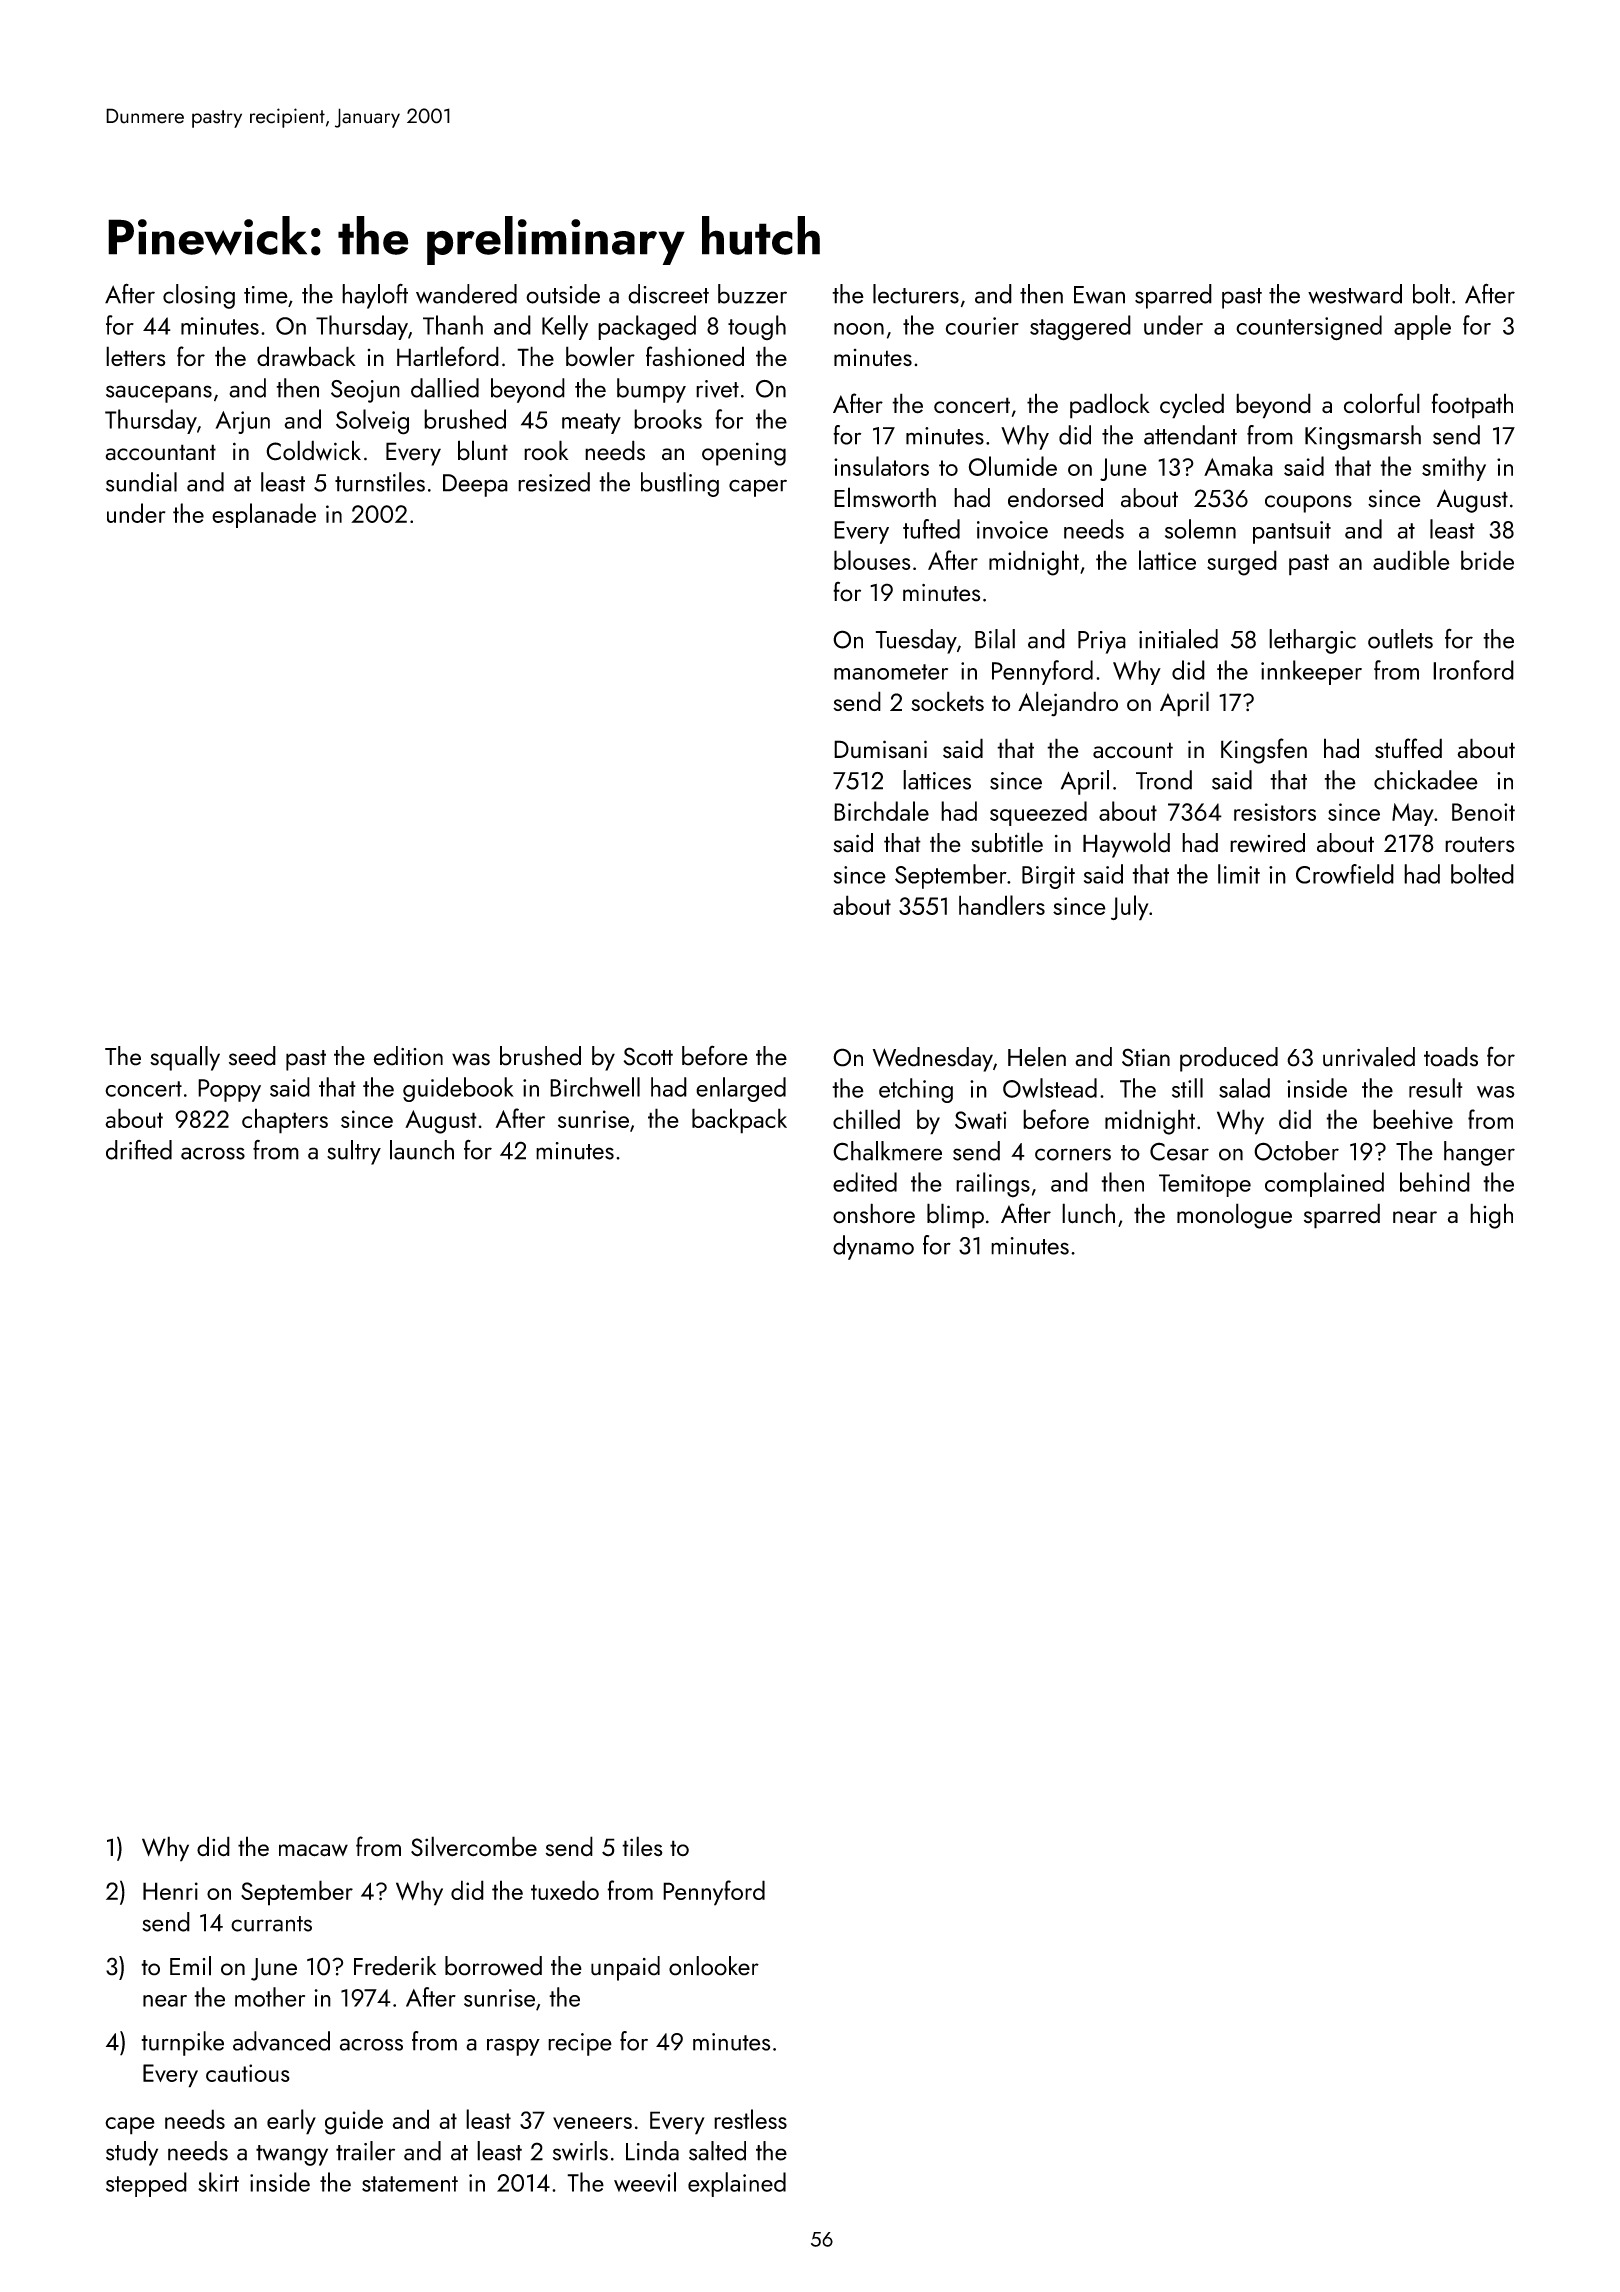 This image has height=2292, width=1620. What do you see at coordinates (474, 1846) in the image?
I see `Silvercombe` at bounding box center [474, 1846].
